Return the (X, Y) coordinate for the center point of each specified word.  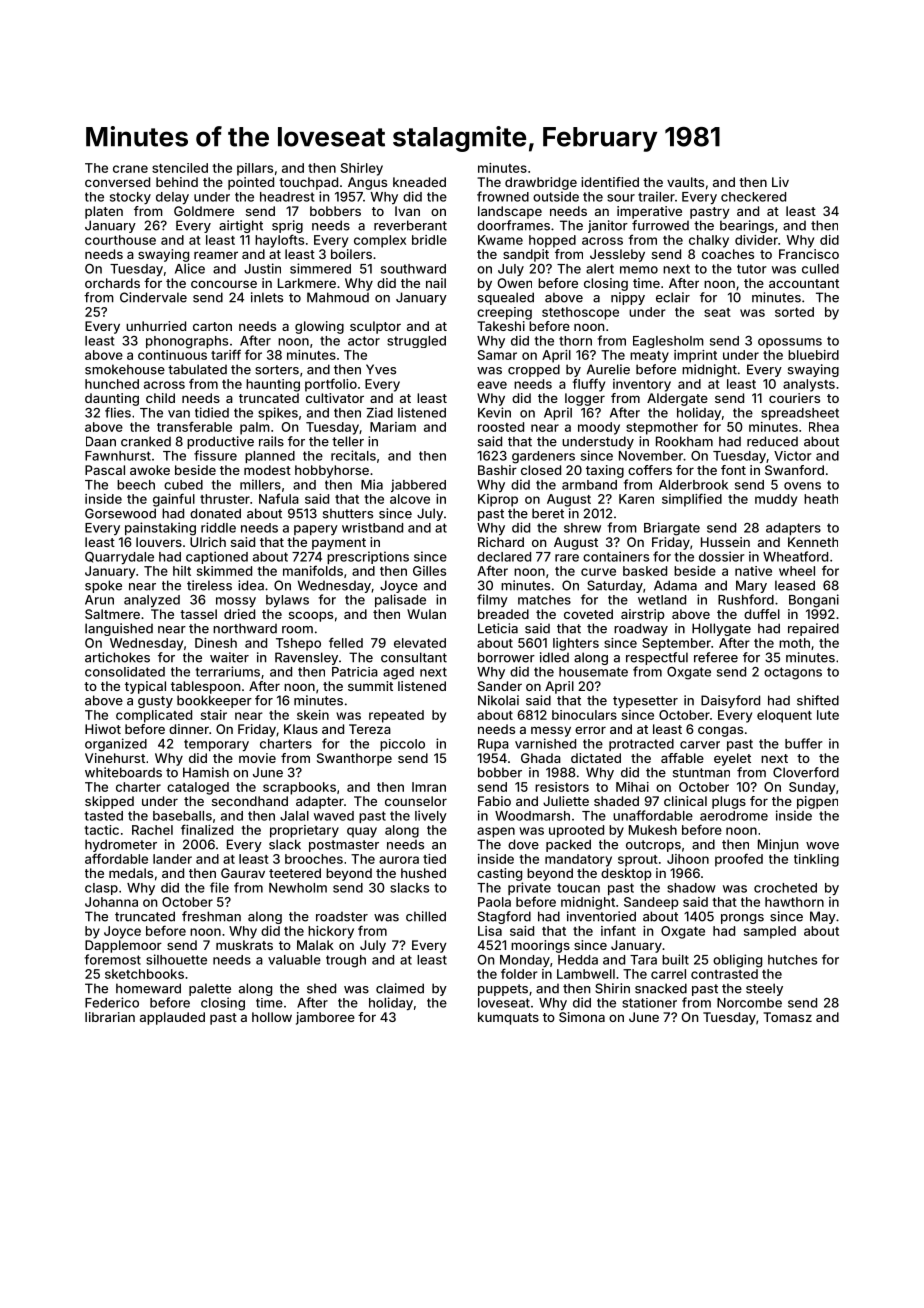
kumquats (508, 1018)
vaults (685, 182)
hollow (272, 1017)
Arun (99, 600)
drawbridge (541, 183)
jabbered (418, 485)
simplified (692, 500)
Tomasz (787, 1017)
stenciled (180, 168)
